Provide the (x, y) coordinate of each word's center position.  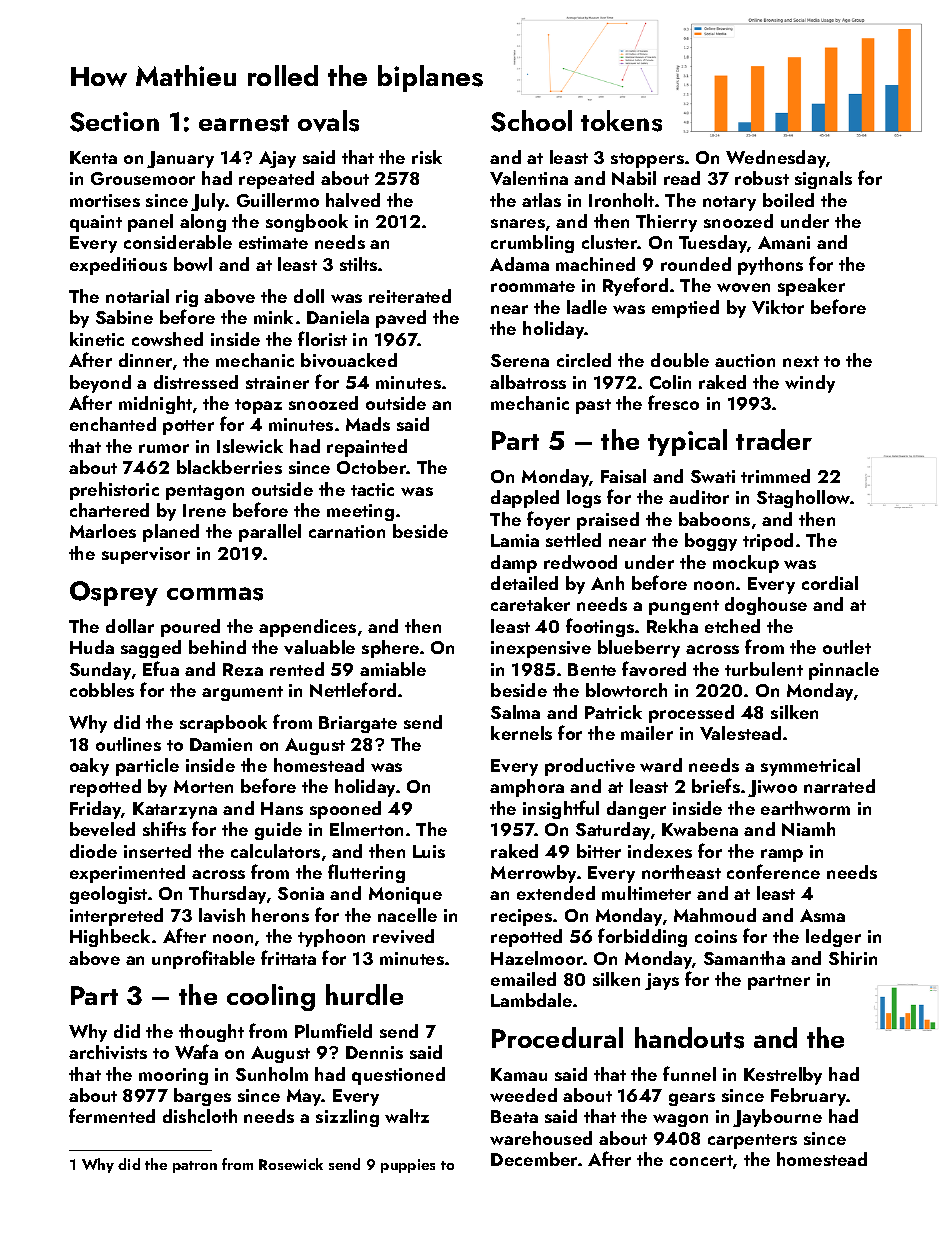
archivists (108, 1052)
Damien (221, 744)
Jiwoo (772, 788)
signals (823, 180)
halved (353, 200)
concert (701, 1160)
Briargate (358, 724)
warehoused (541, 1138)
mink (273, 317)
